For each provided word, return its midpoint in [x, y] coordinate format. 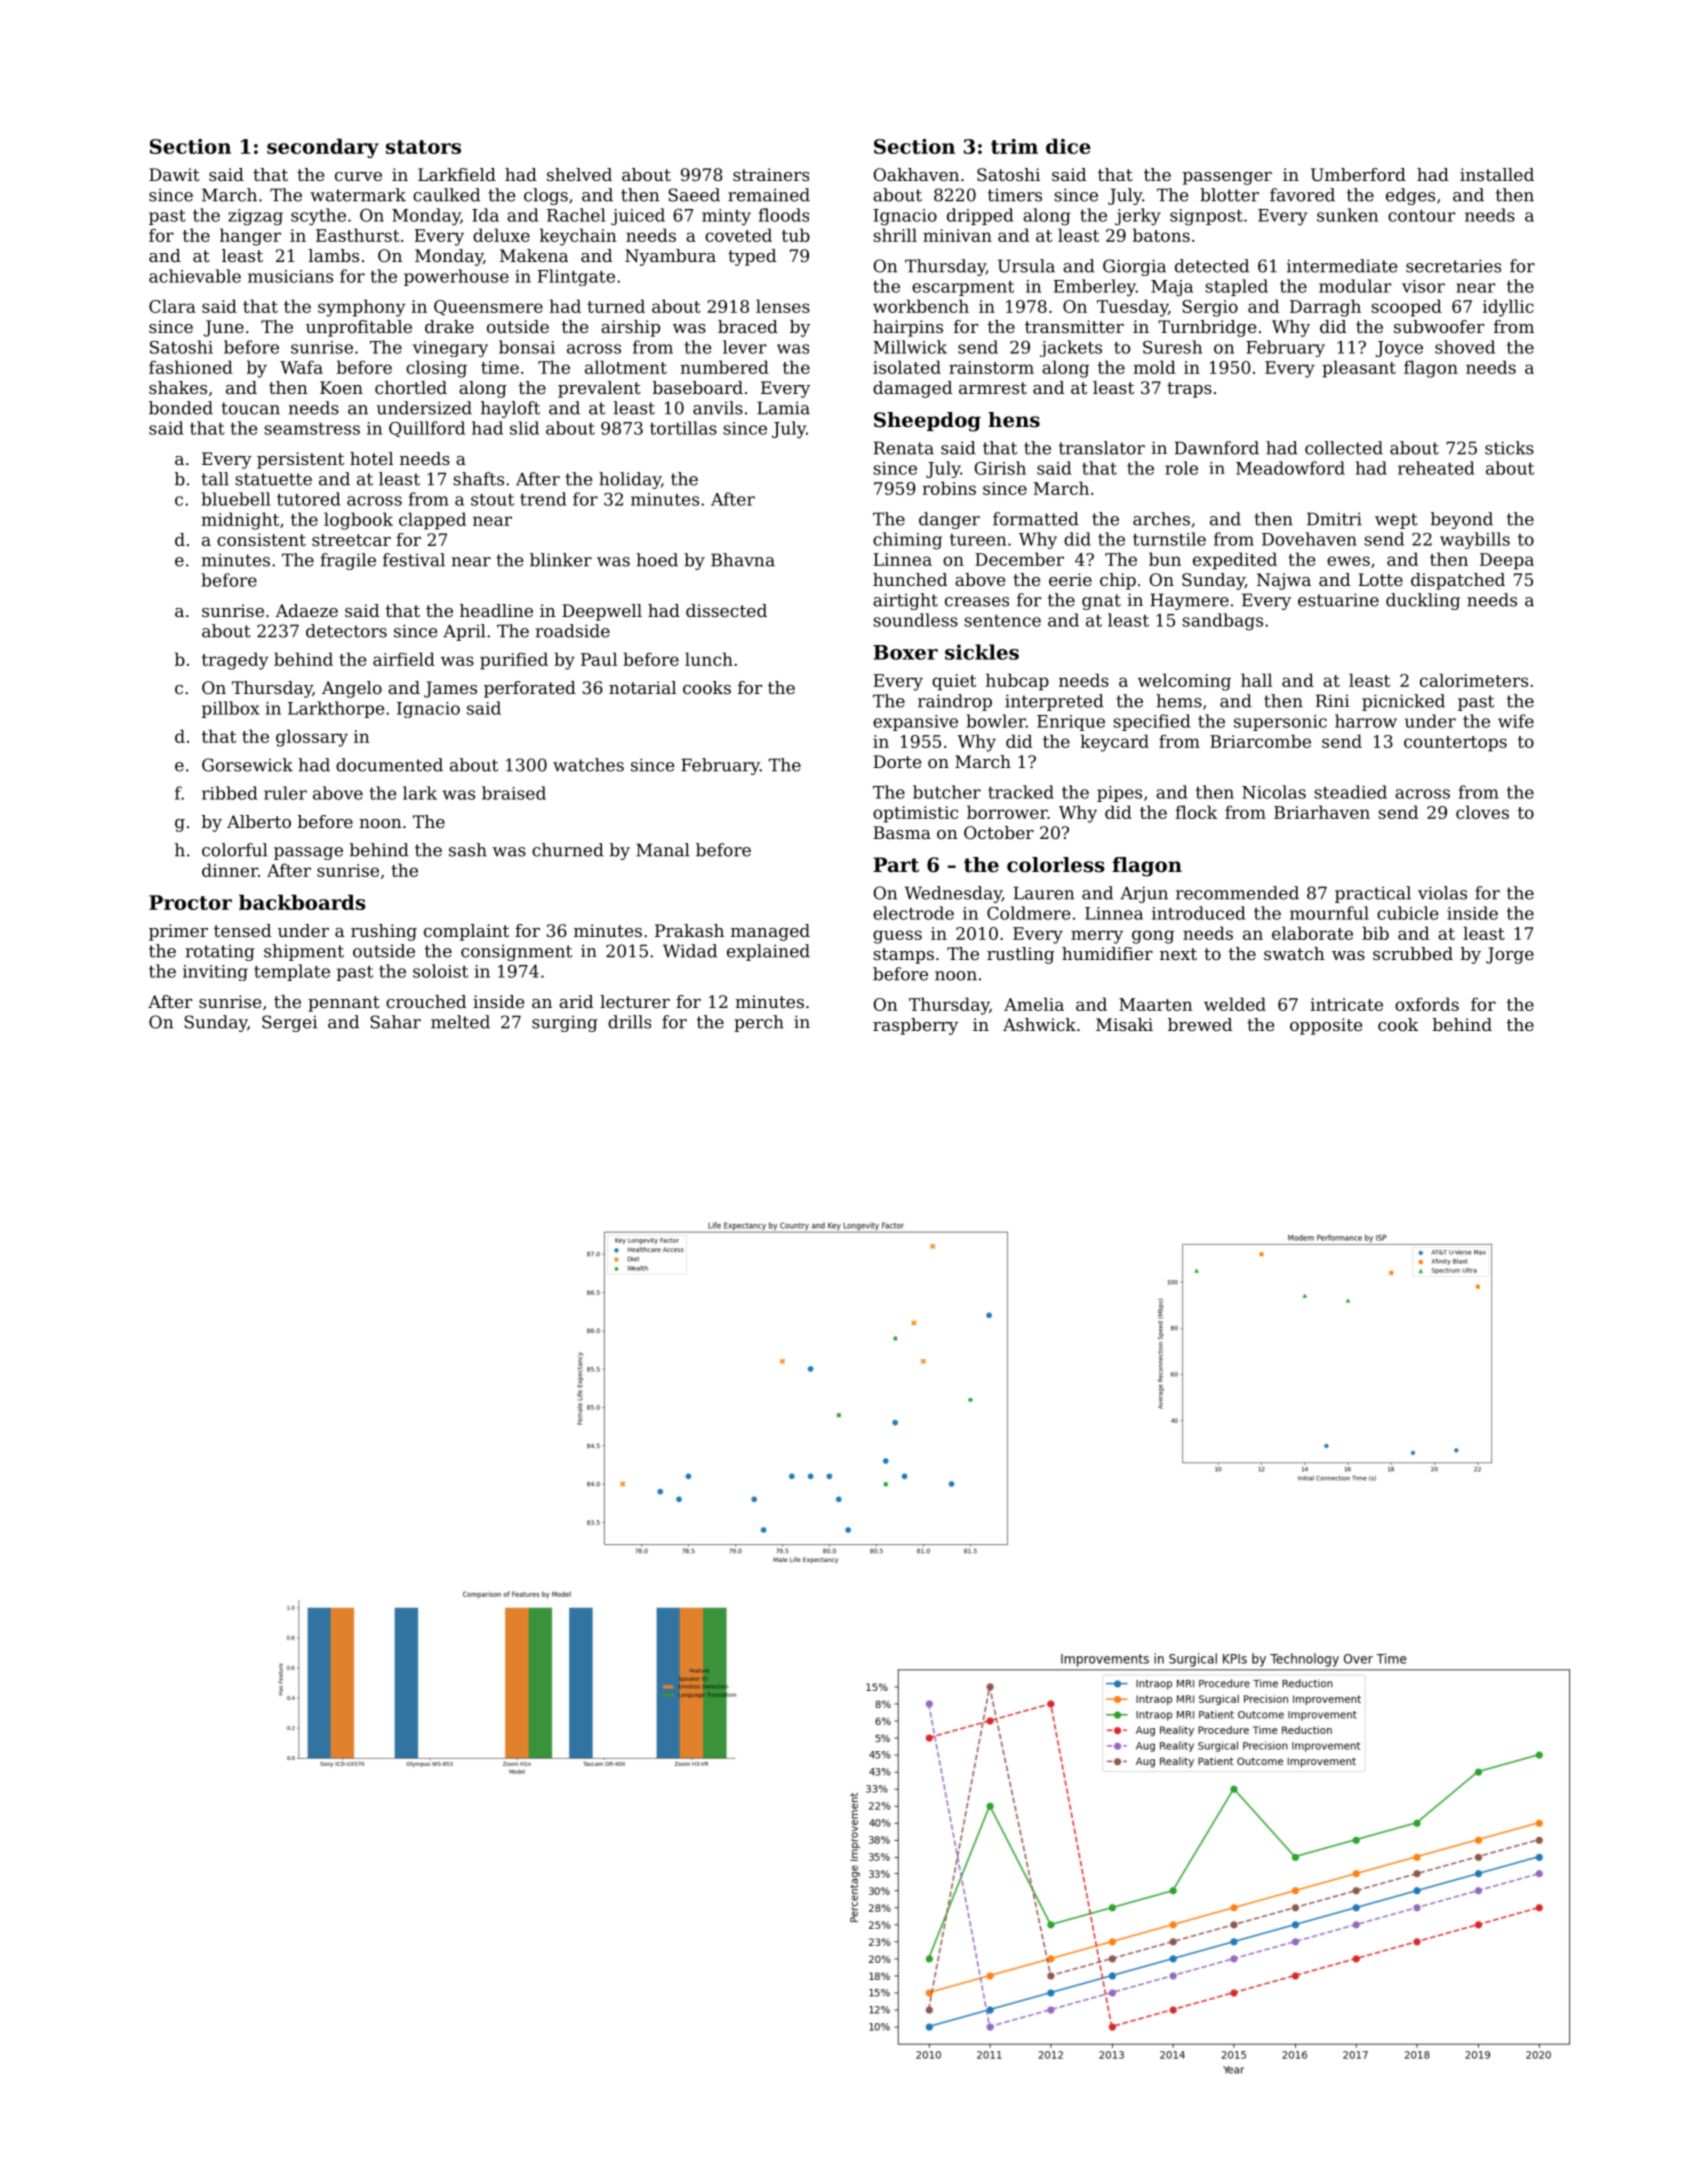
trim [1014, 146]
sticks [1509, 448]
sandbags [1222, 622]
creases [977, 602]
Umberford [1358, 174]
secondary [323, 148]
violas [1442, 893]
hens [1014, 420]
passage [308, 853]
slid [524, 428]
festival [414, 560]
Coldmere [1029, 913]
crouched [426, 1001]
